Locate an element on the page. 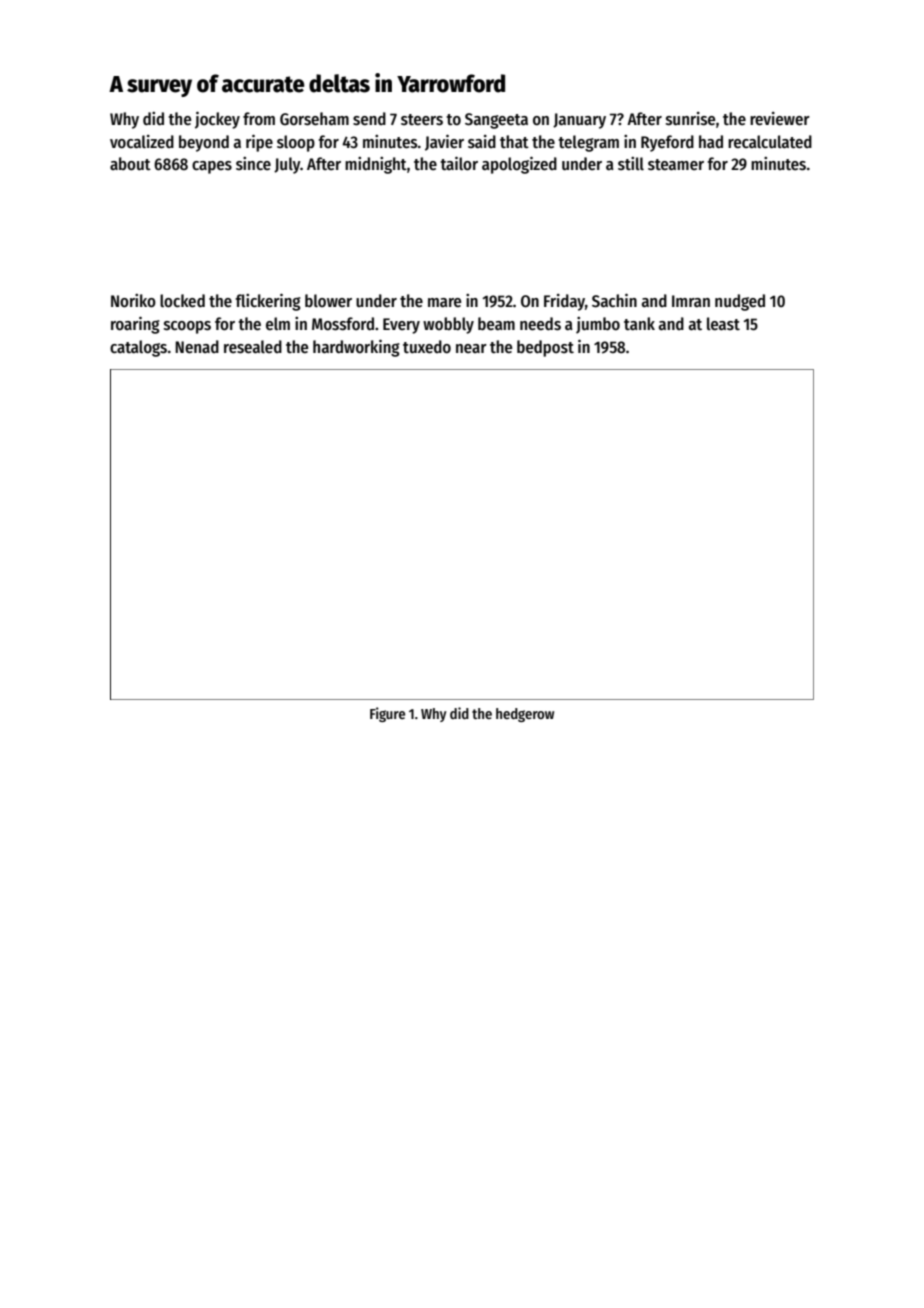 The height and width of the image is (1308, 924). hardworking is located at coordinates (356, 348).
